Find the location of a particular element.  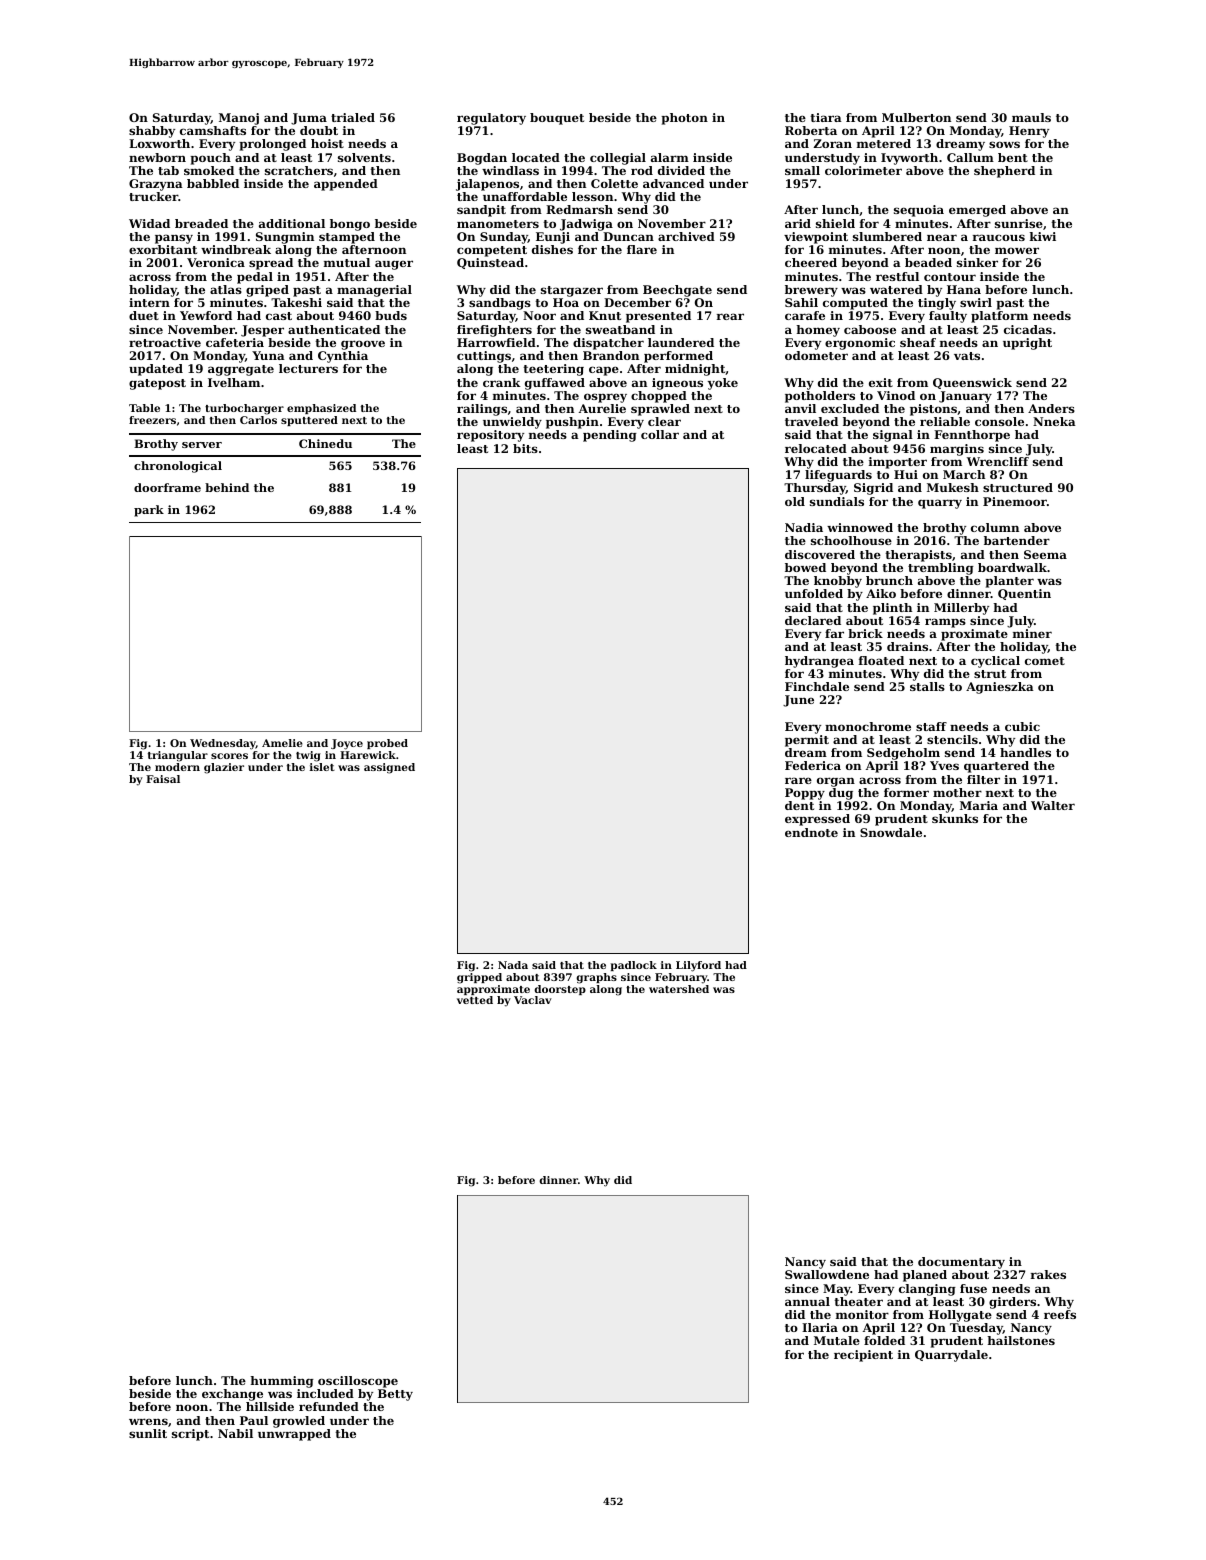

oscilloscope is located at coordinates (358, 1382).
